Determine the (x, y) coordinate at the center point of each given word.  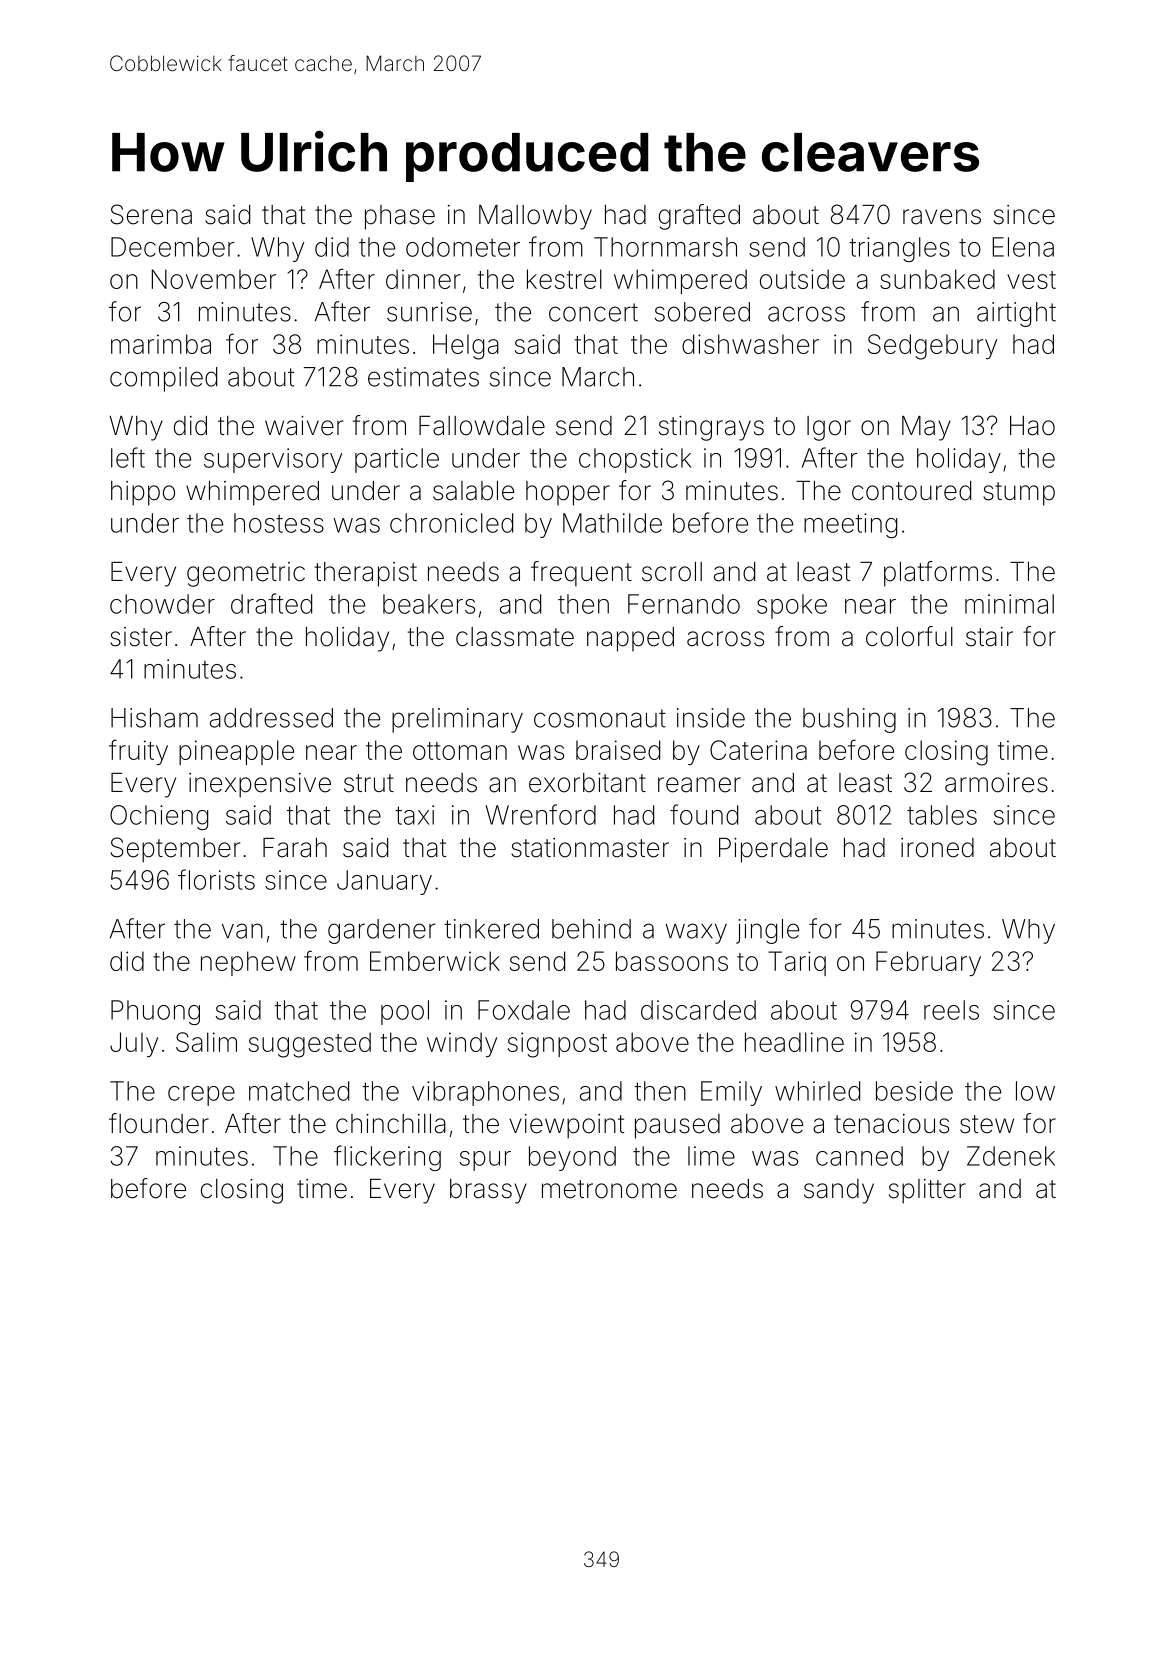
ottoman (460, 751)
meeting (850, 525)
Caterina (758, 750)
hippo (143, 493)
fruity (138, 752)
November (214, 279)
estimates (423, 377)
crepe (201, 1096)
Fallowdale (482, 426)
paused (677, 1126)
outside (802, 279)
